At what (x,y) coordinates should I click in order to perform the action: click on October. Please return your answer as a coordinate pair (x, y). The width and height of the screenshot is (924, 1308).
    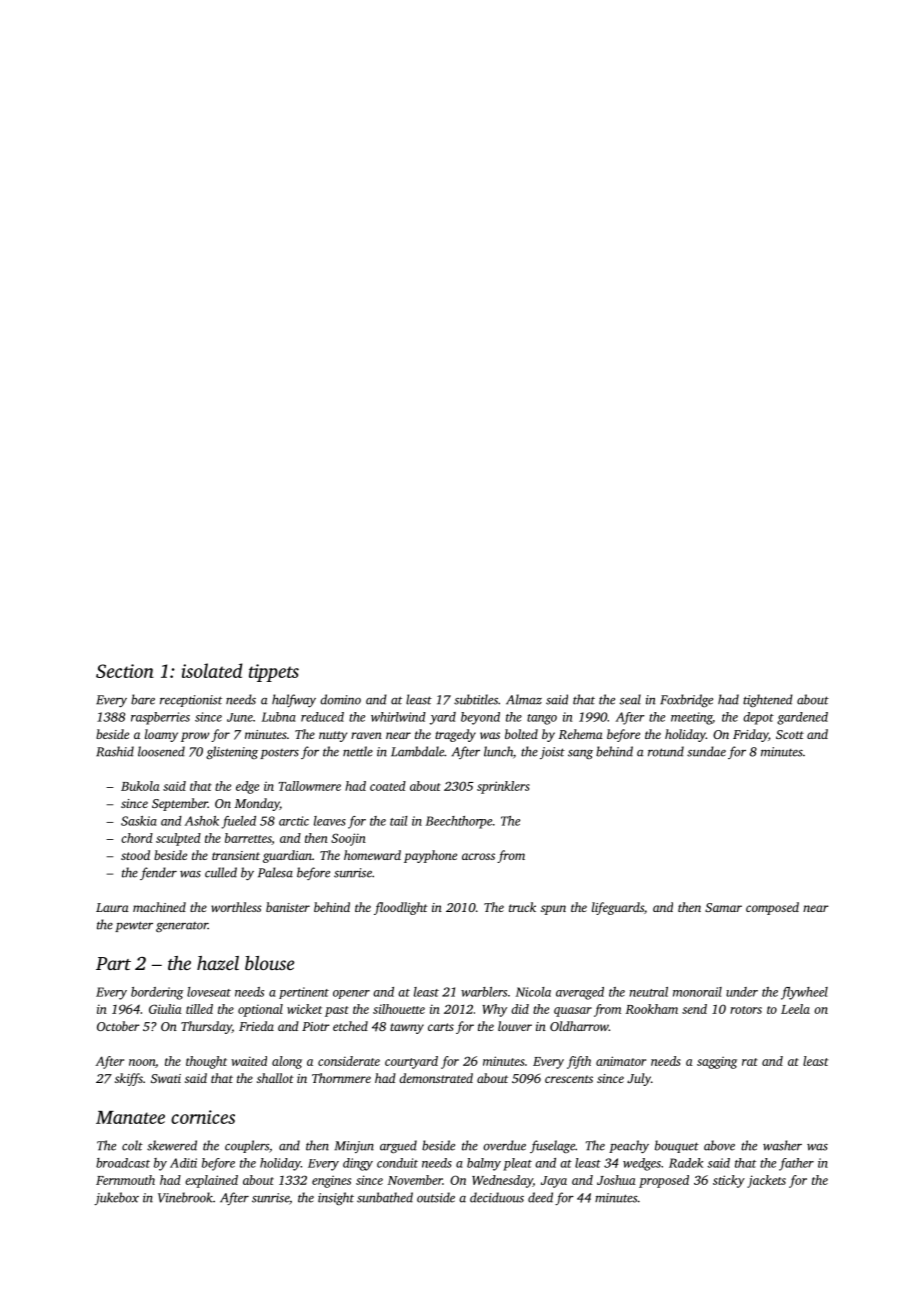
    Looking at the image, I should click on (118, 1026).
